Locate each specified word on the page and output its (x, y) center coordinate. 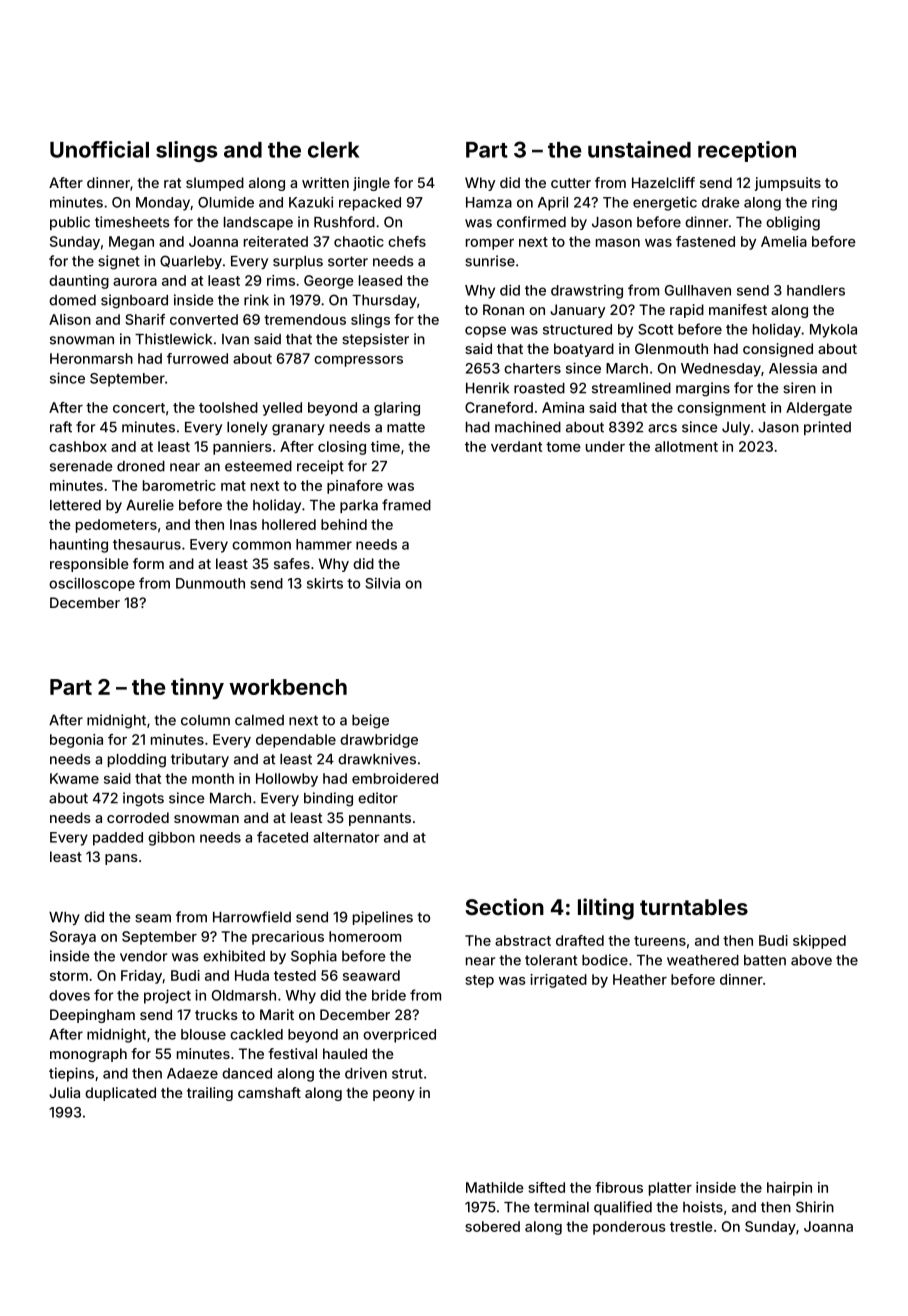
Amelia (784, 241)
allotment (686, 446)
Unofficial (99, 149)
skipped (819, 942)
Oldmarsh (244, 995)
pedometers (116, 526)
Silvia (382, 583)
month (213, 778)
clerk (333, 150)
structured (577, 329)
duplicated (120, 1094)
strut (407, 1074)
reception (747, 151)
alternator (346, 837)
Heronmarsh (91, 358)
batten (765, 960)
